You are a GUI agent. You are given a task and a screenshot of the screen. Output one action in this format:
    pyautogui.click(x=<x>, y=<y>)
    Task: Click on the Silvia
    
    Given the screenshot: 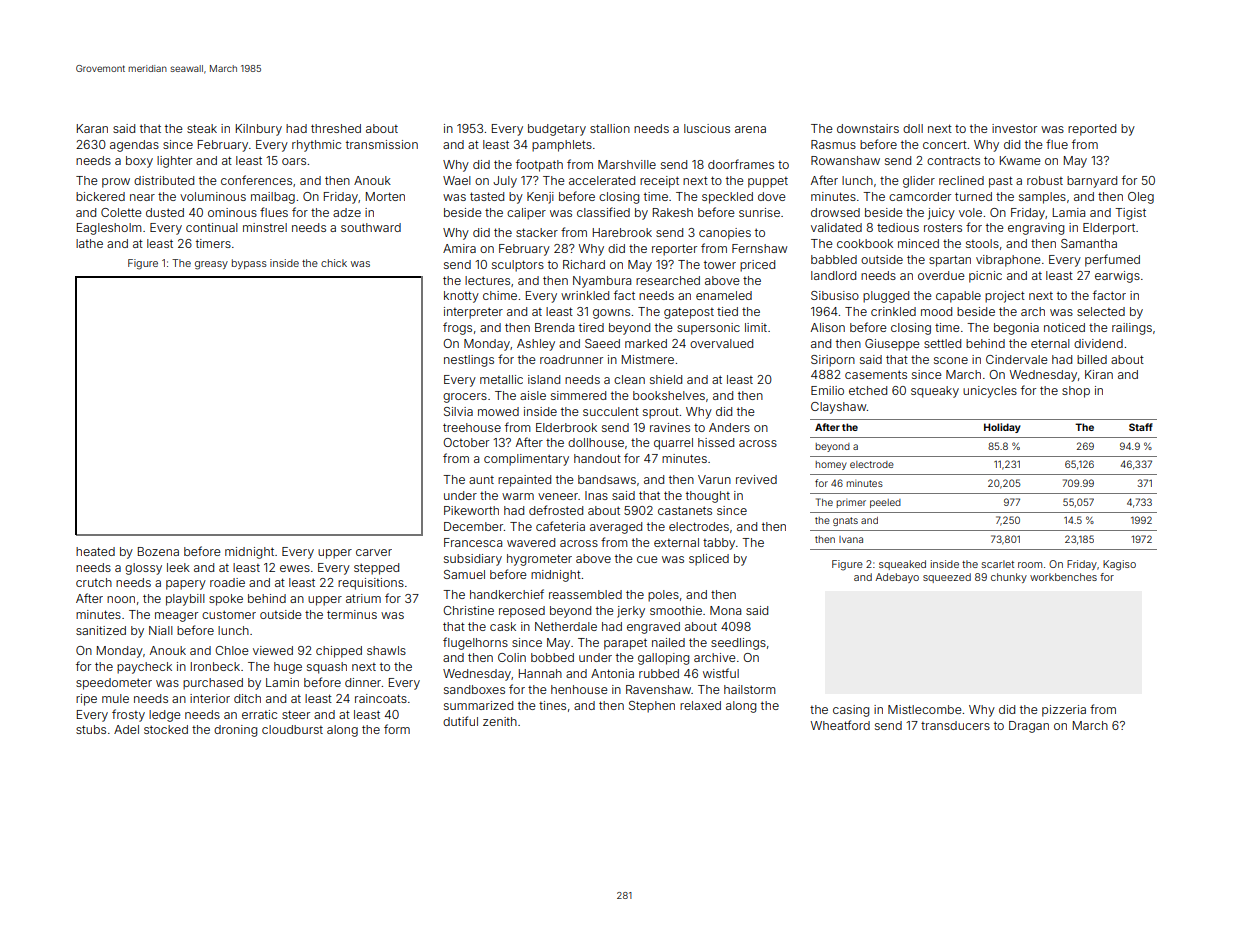 What is the action you would take?
    pyautogui.click(x=458, y=411)
